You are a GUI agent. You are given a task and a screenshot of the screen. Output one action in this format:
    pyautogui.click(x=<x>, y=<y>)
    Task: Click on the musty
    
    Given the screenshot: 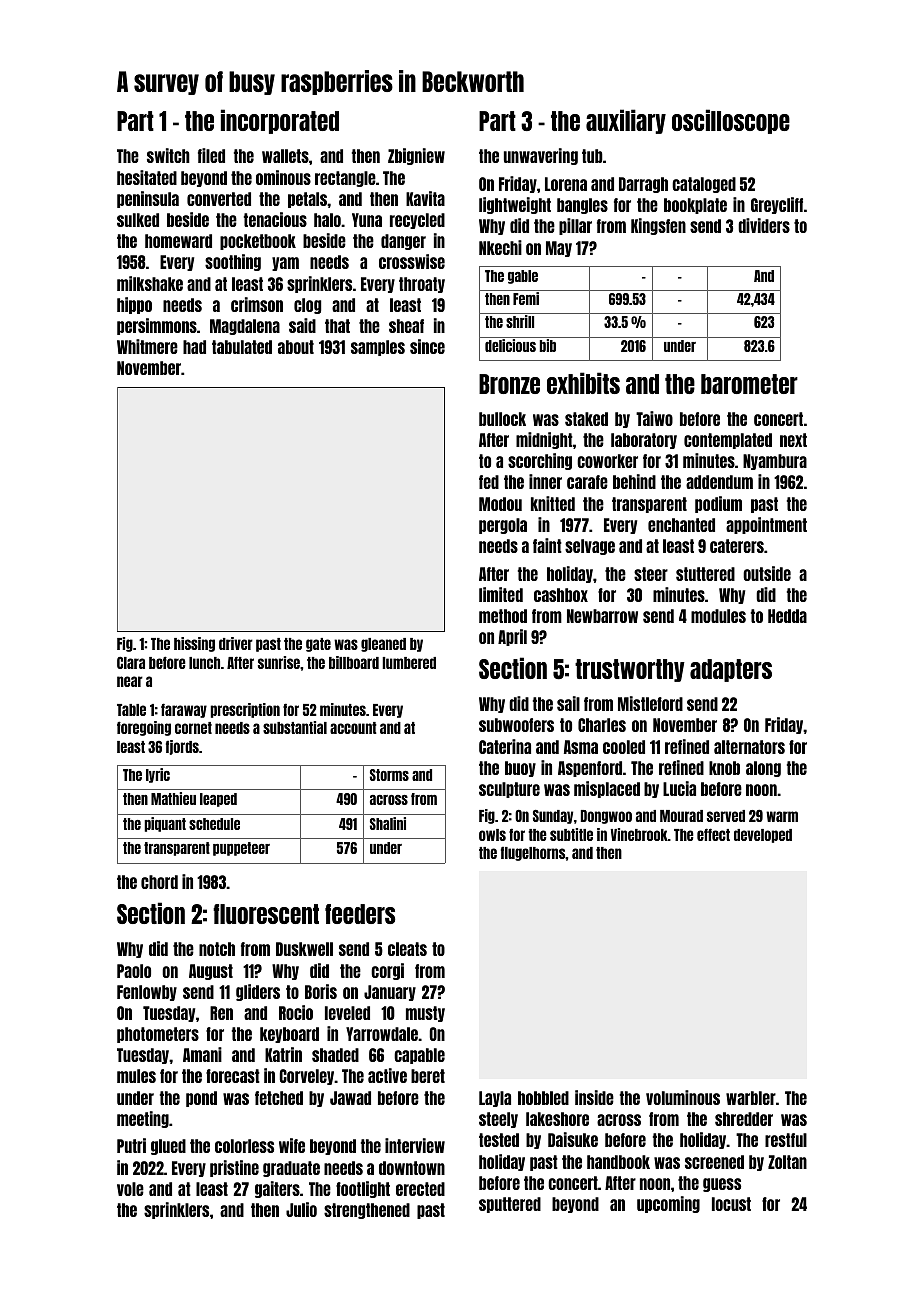 What is the action you would take?
    pyautogui.click(x=425, y=1014)
